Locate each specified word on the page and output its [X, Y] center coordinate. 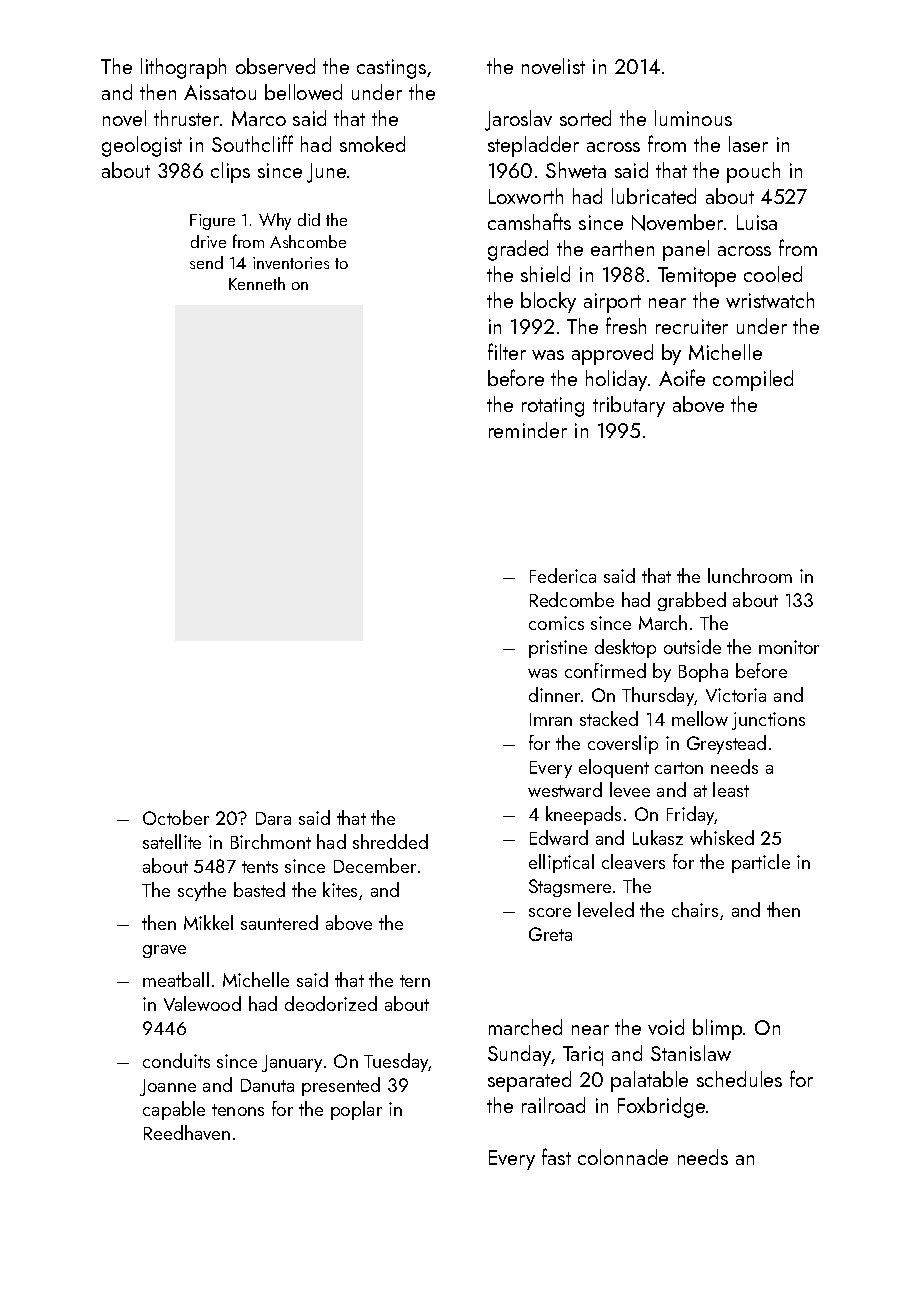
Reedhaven [187, 1132]
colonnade [623, 1157]
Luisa [757, 222]
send [206, 262]
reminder [528, 430]
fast [556, 1156]
